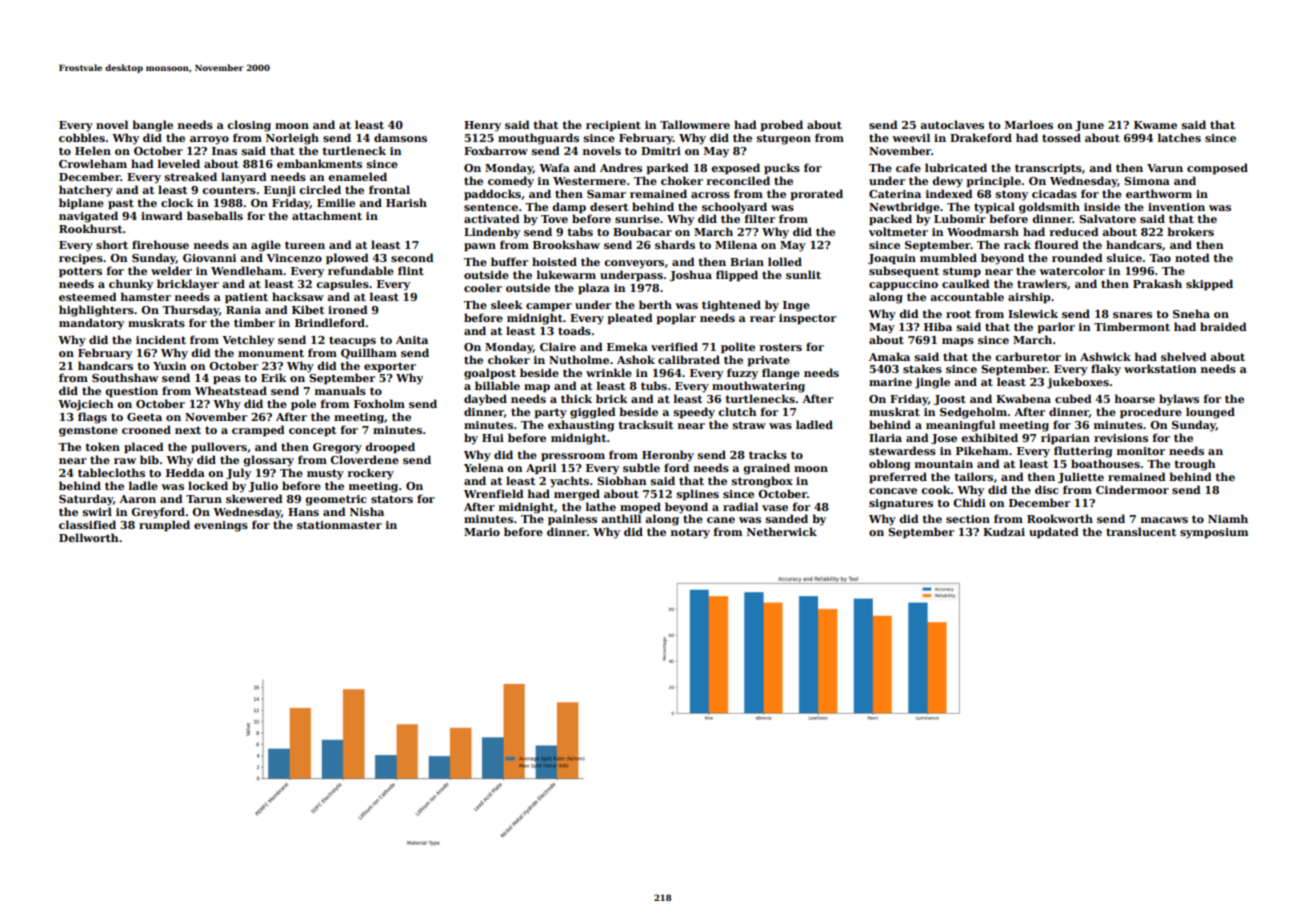  Describe the element at coordinates (1054, 532) in the image. I see `updated` at that location.
